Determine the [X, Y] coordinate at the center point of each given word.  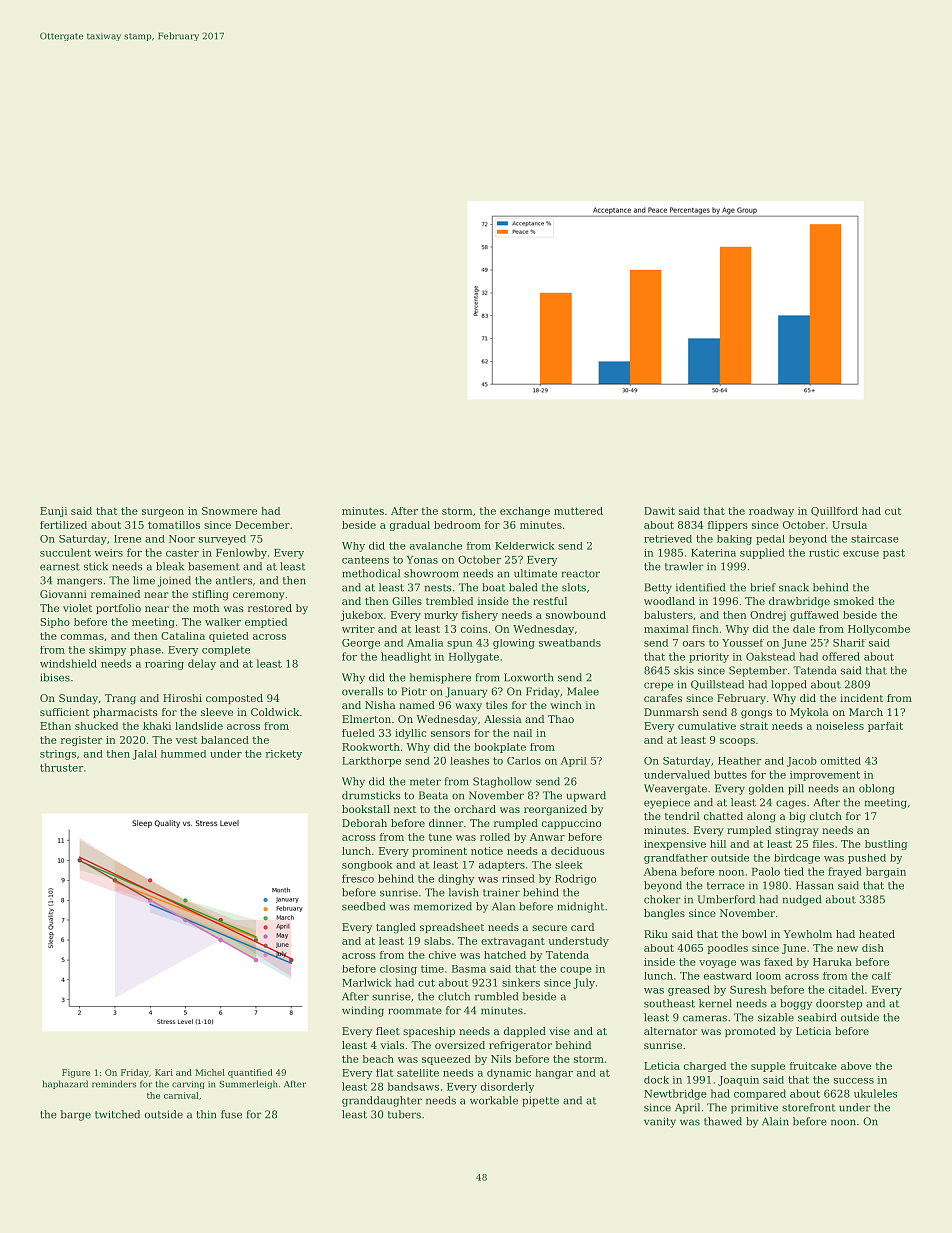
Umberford [726, 899]
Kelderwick [525, 546]
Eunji [53, 512]
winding [363, 1011]
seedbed [363, 906]
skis [684, 670]
